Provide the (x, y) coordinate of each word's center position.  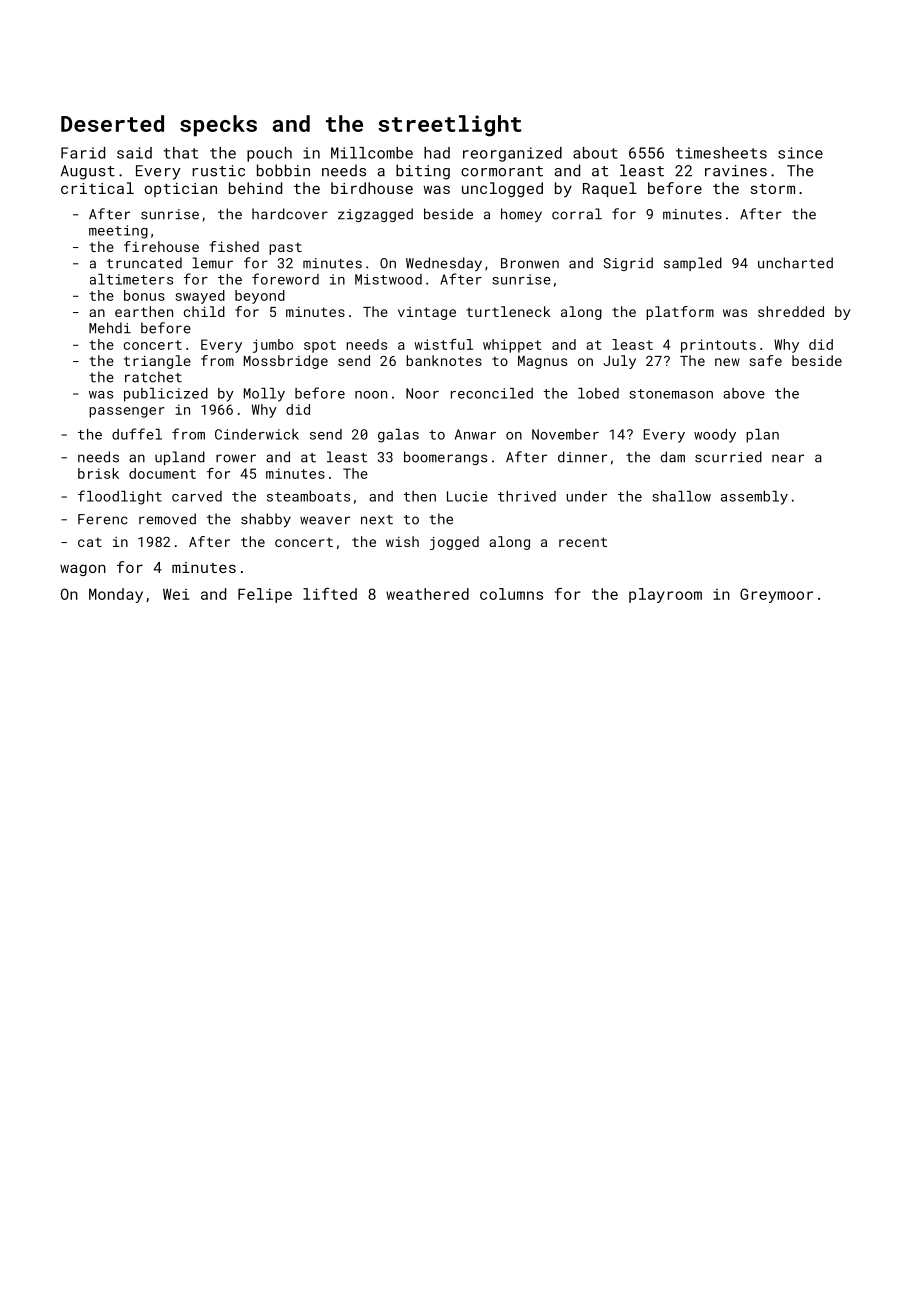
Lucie (467, 496)
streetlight (450, 126)
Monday (116, 595)
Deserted (112, 123)
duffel (137, 434)
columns (511, 594)
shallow (681, 496)
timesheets (721, 153)
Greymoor (776, 595)
